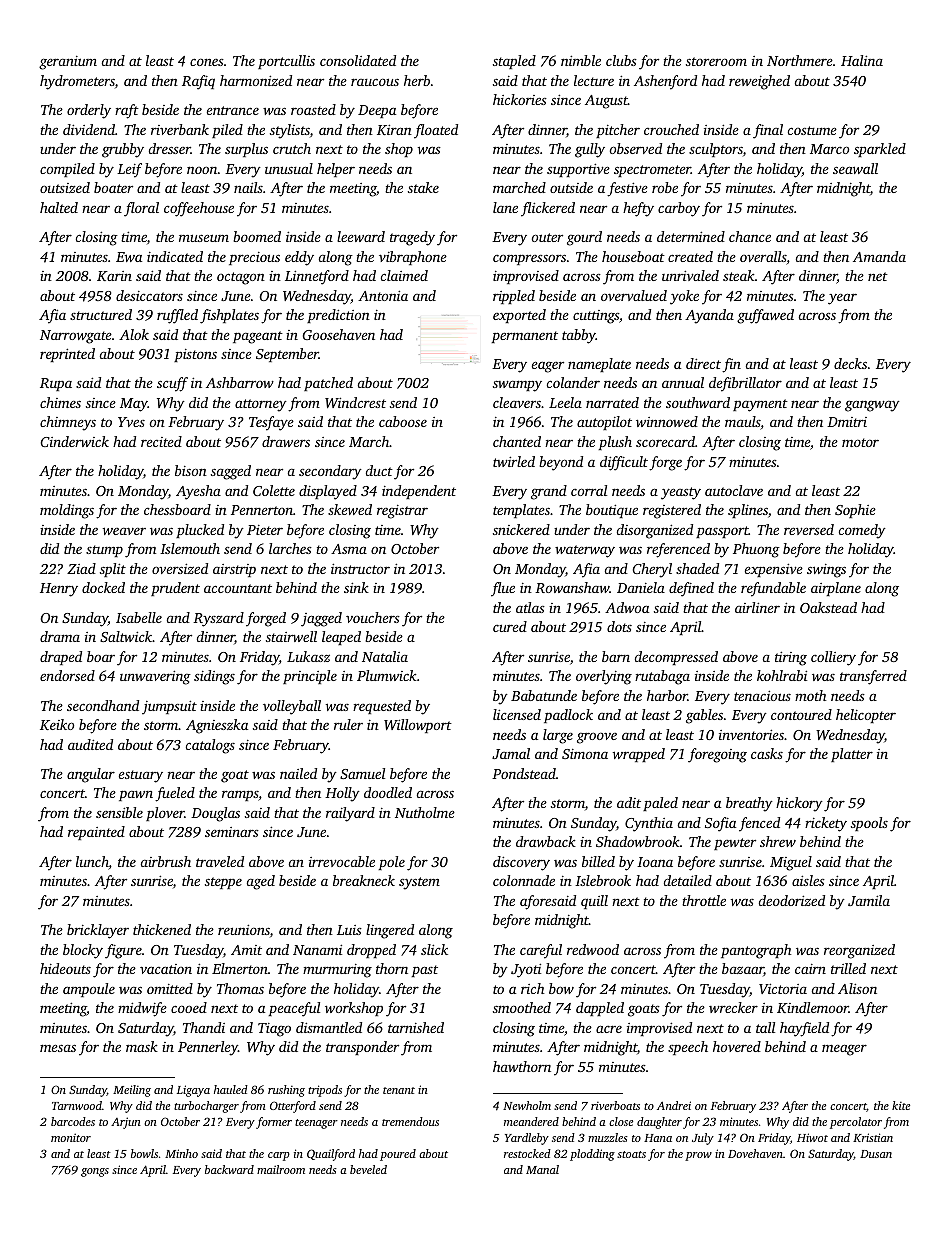 The height and width of the document is (1233, 952). Describe the element at coordinates (750, 236) in the document. I see `chance` at that location.
